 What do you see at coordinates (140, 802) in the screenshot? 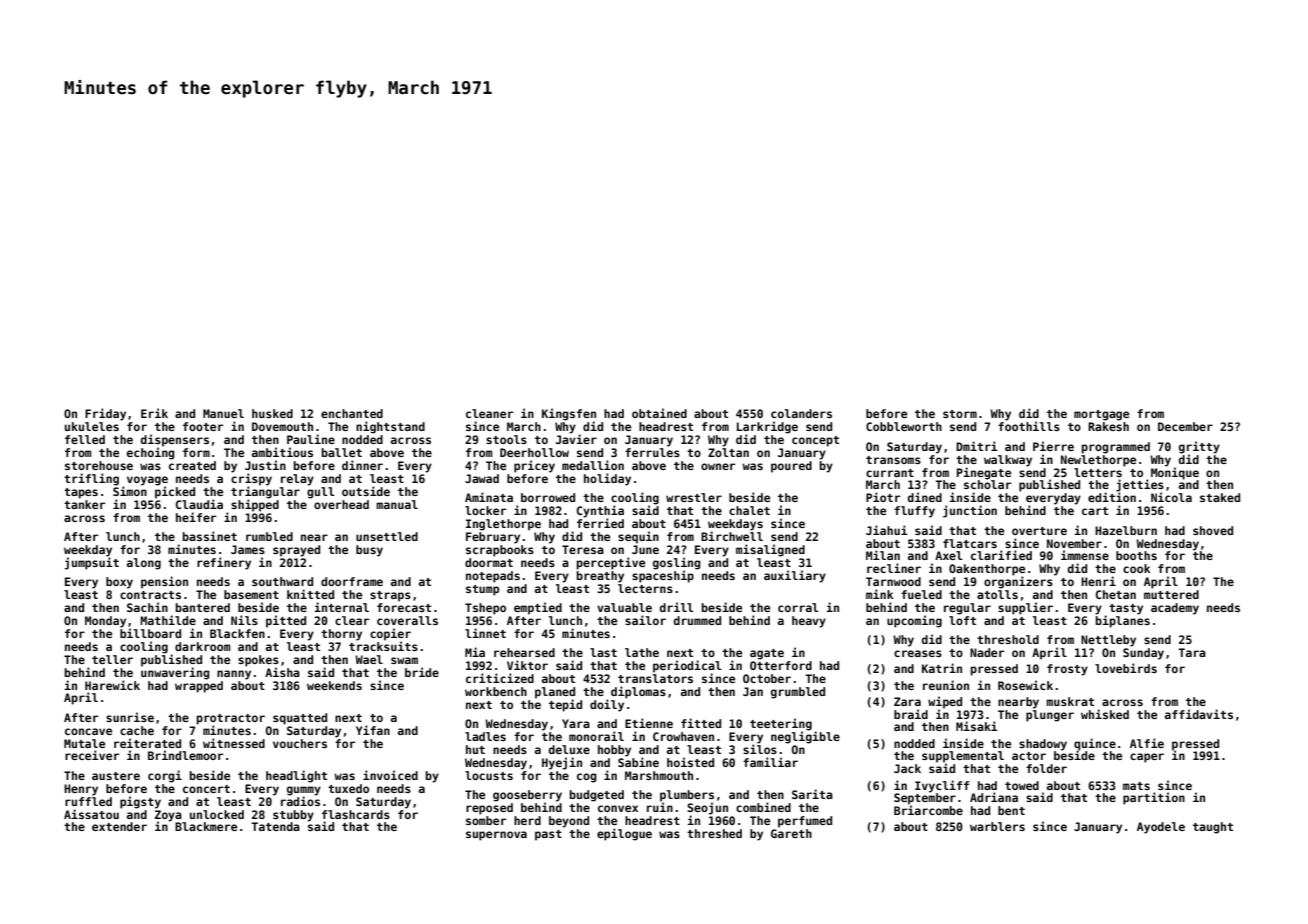
I see `pigsty` at bounding box center [140, 802].
